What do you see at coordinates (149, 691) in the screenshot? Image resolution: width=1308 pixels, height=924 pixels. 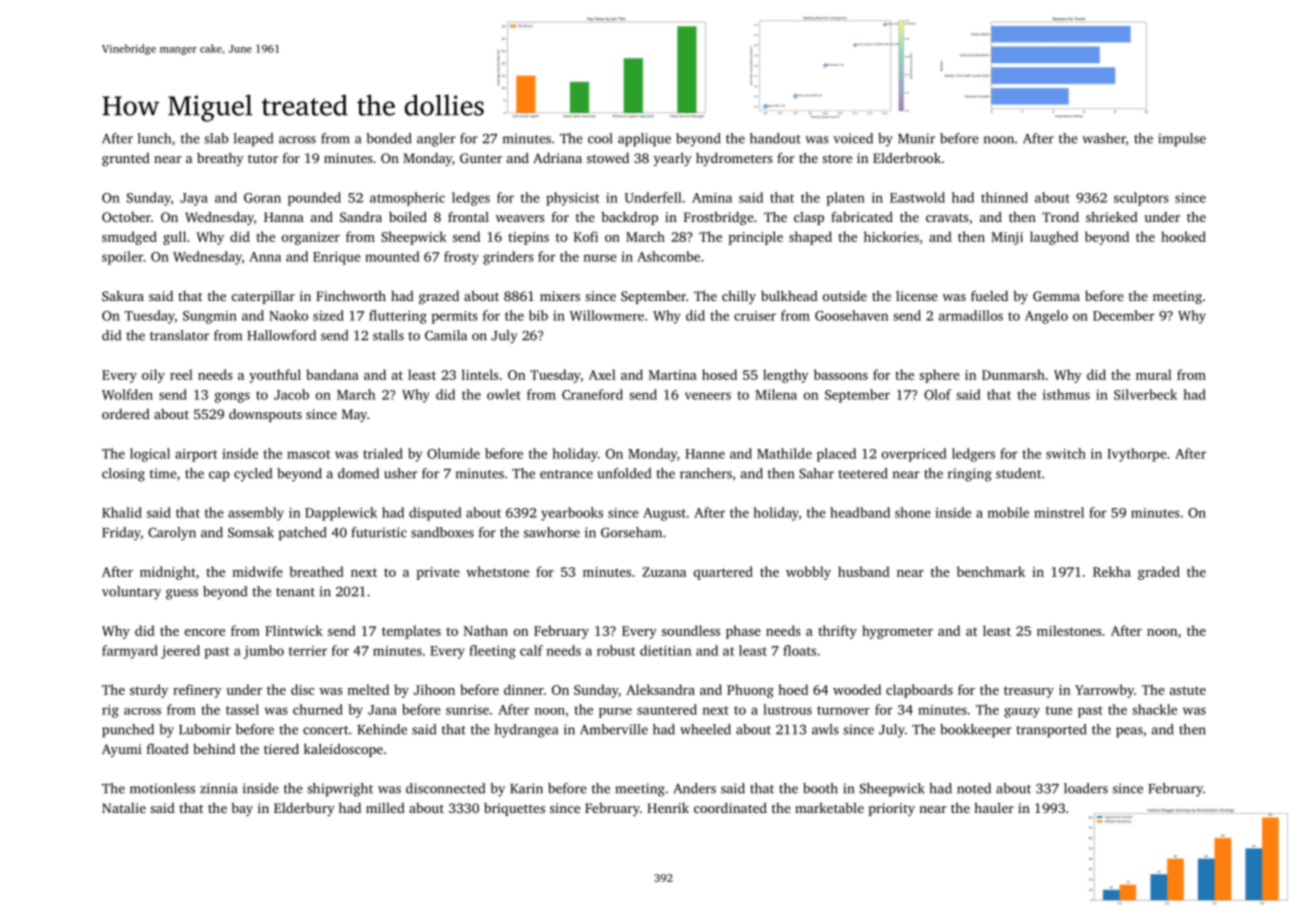 I see `sturdy` at bounding box center [149, 691].
